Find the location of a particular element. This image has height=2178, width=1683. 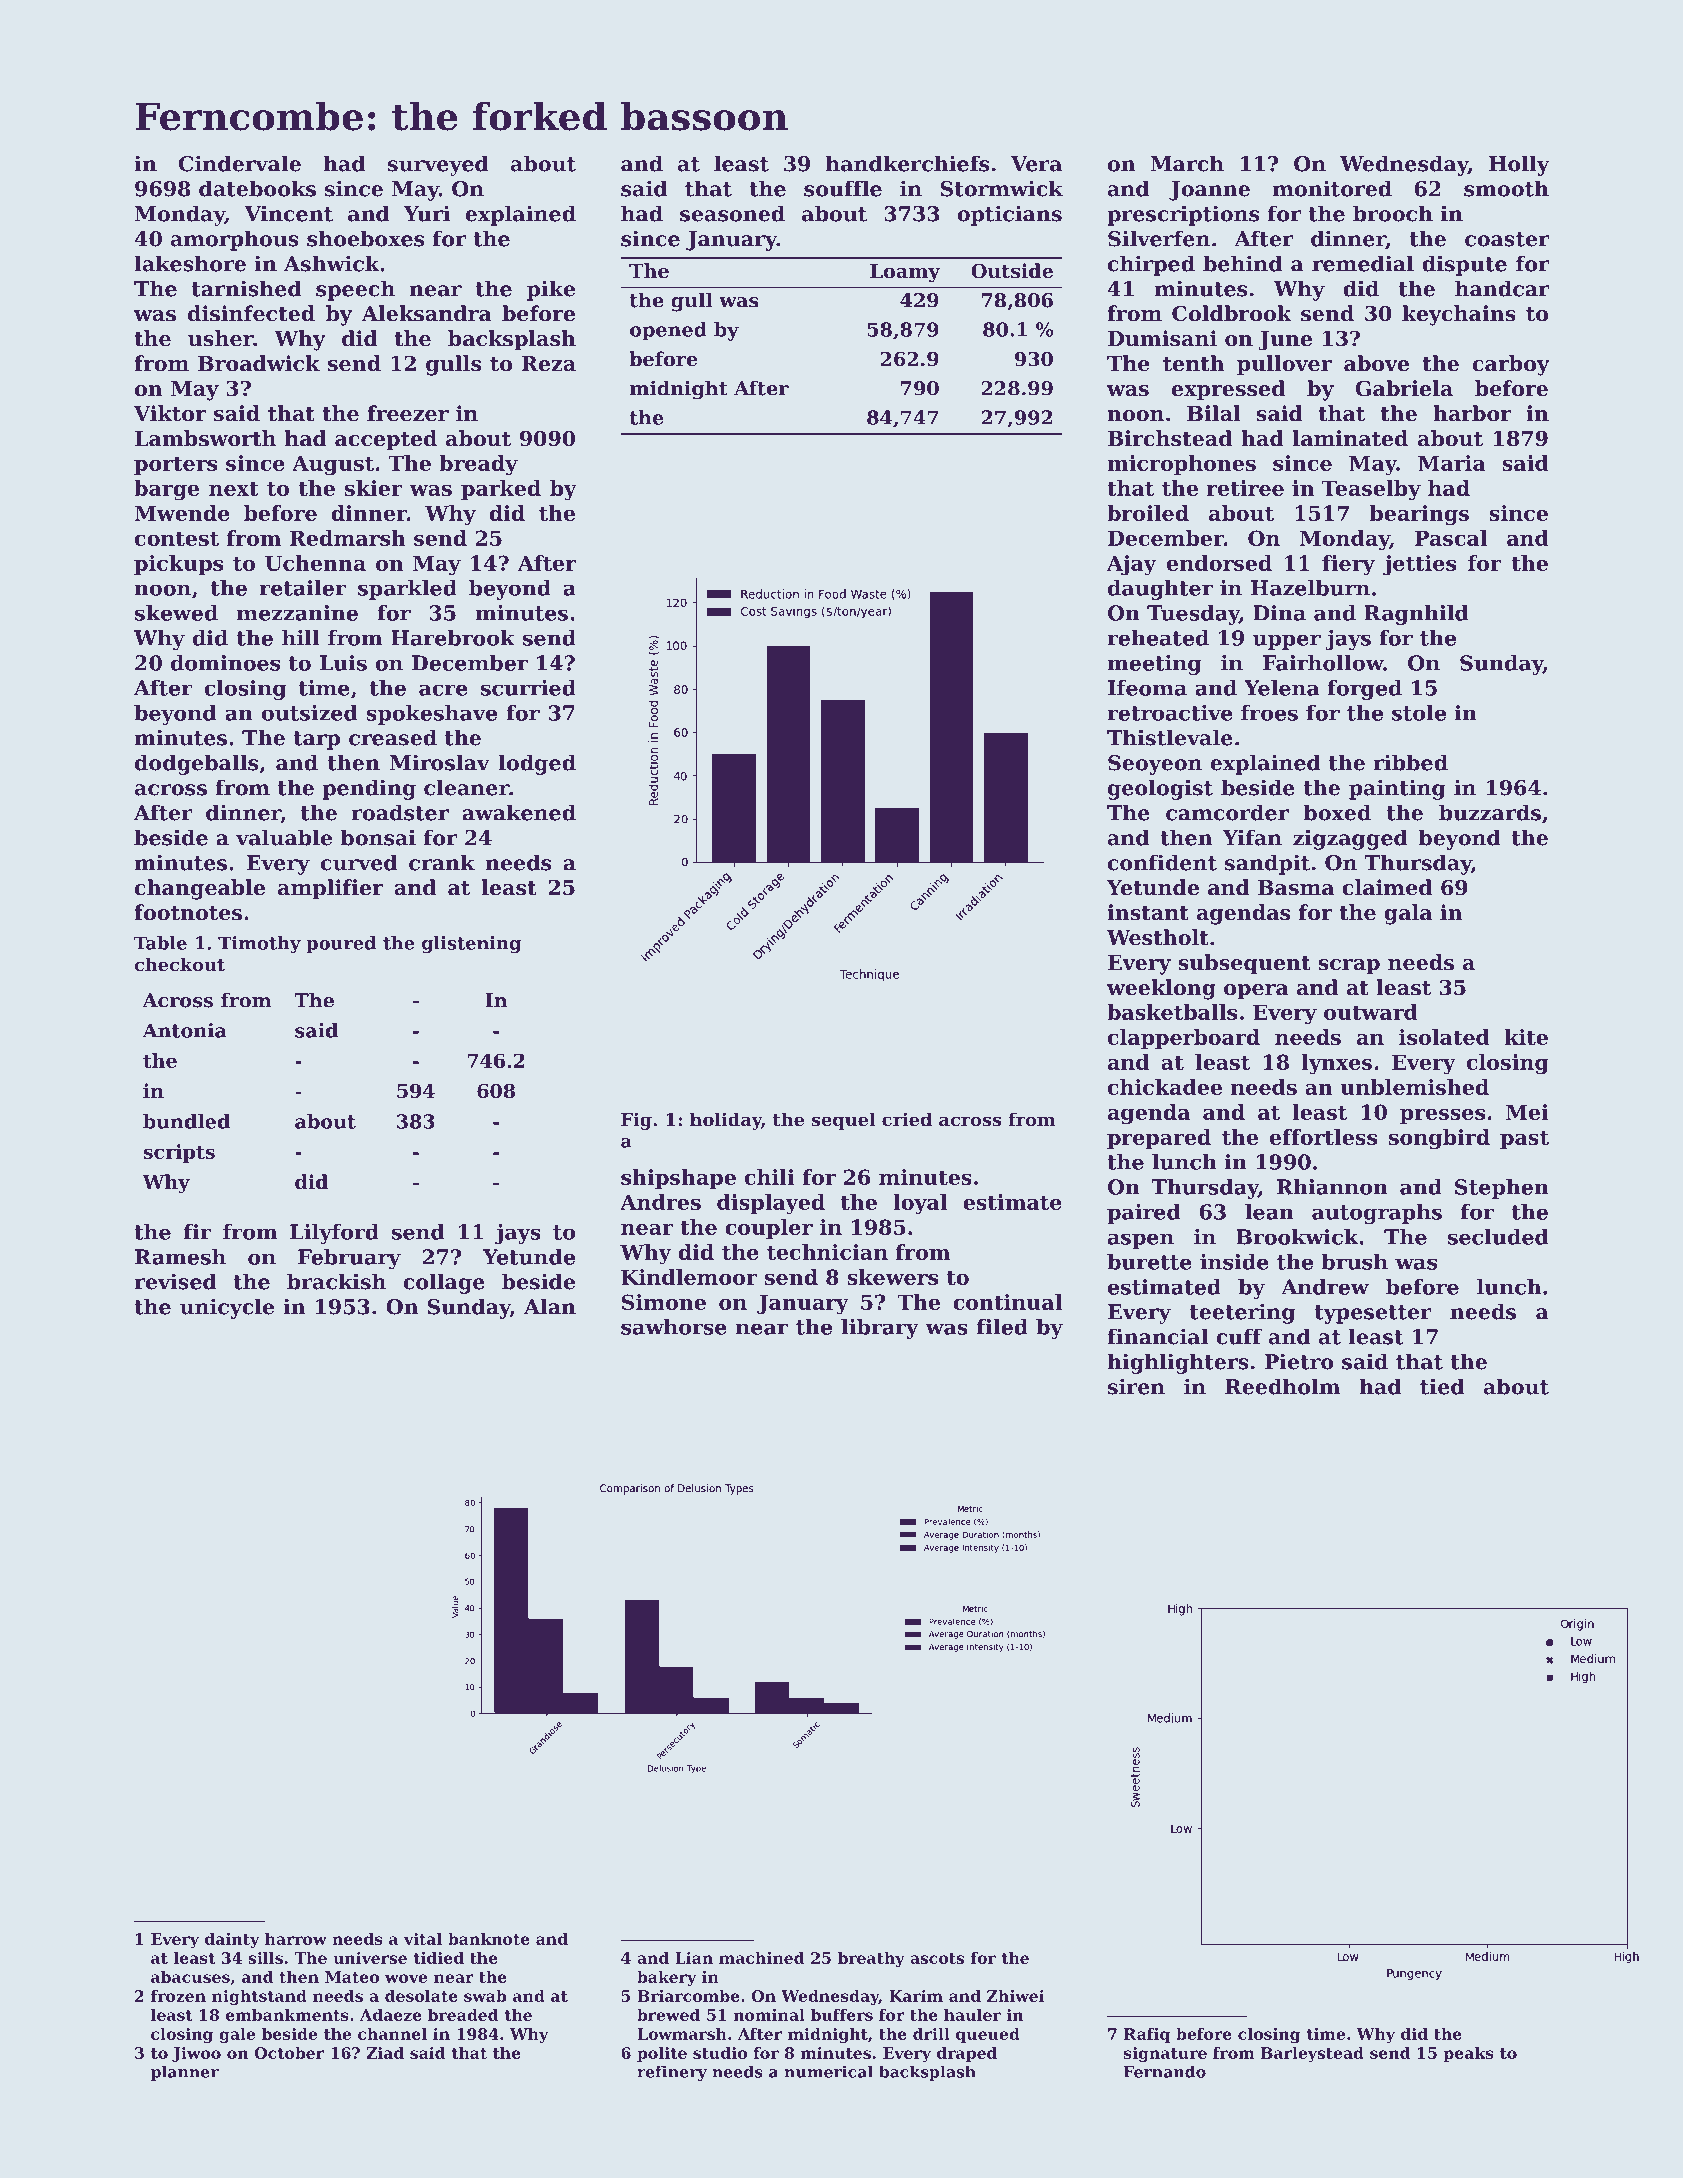

draped is located at coordinates (967, 2054).
